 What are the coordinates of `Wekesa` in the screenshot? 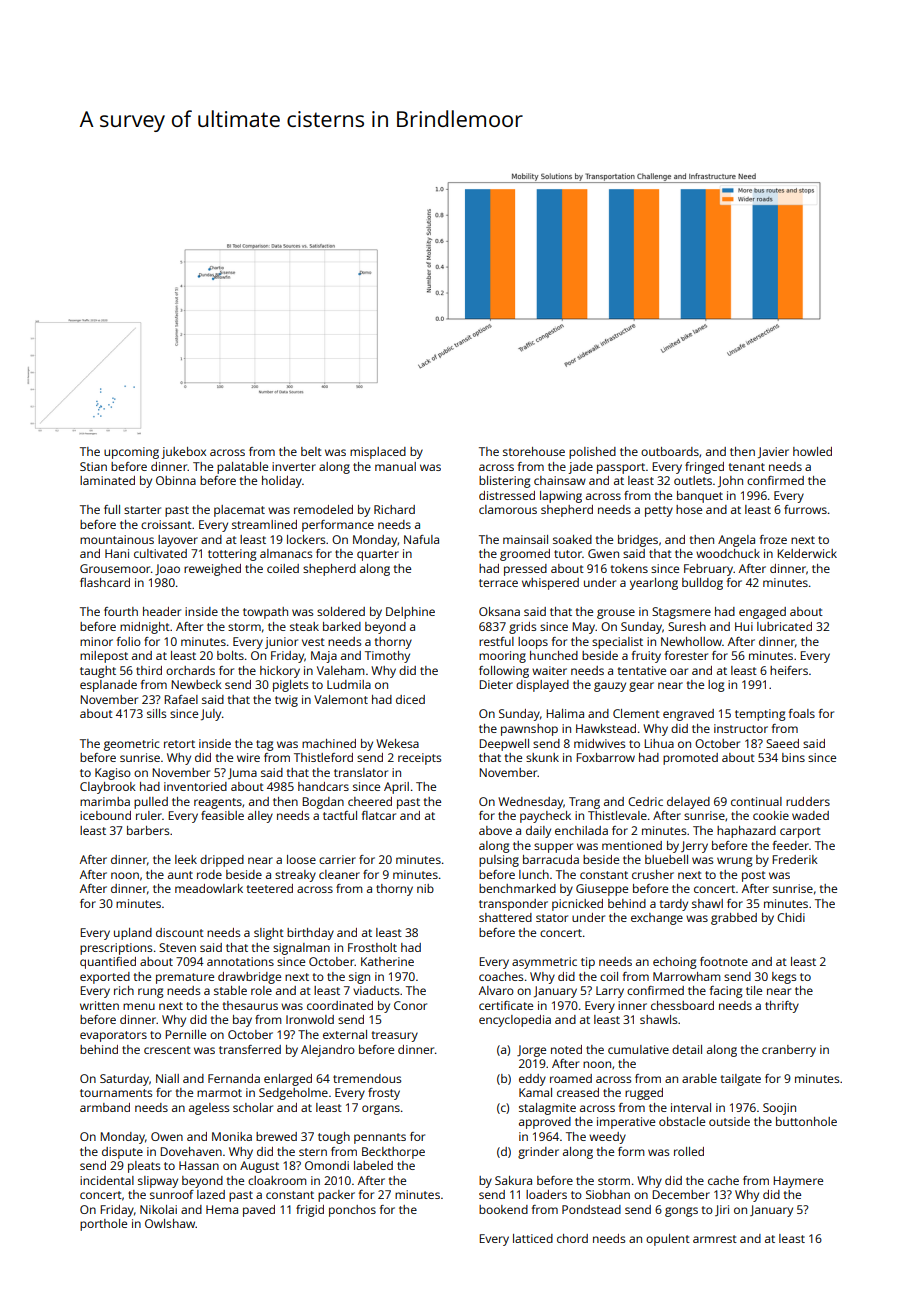 It's located at (397, 743).
